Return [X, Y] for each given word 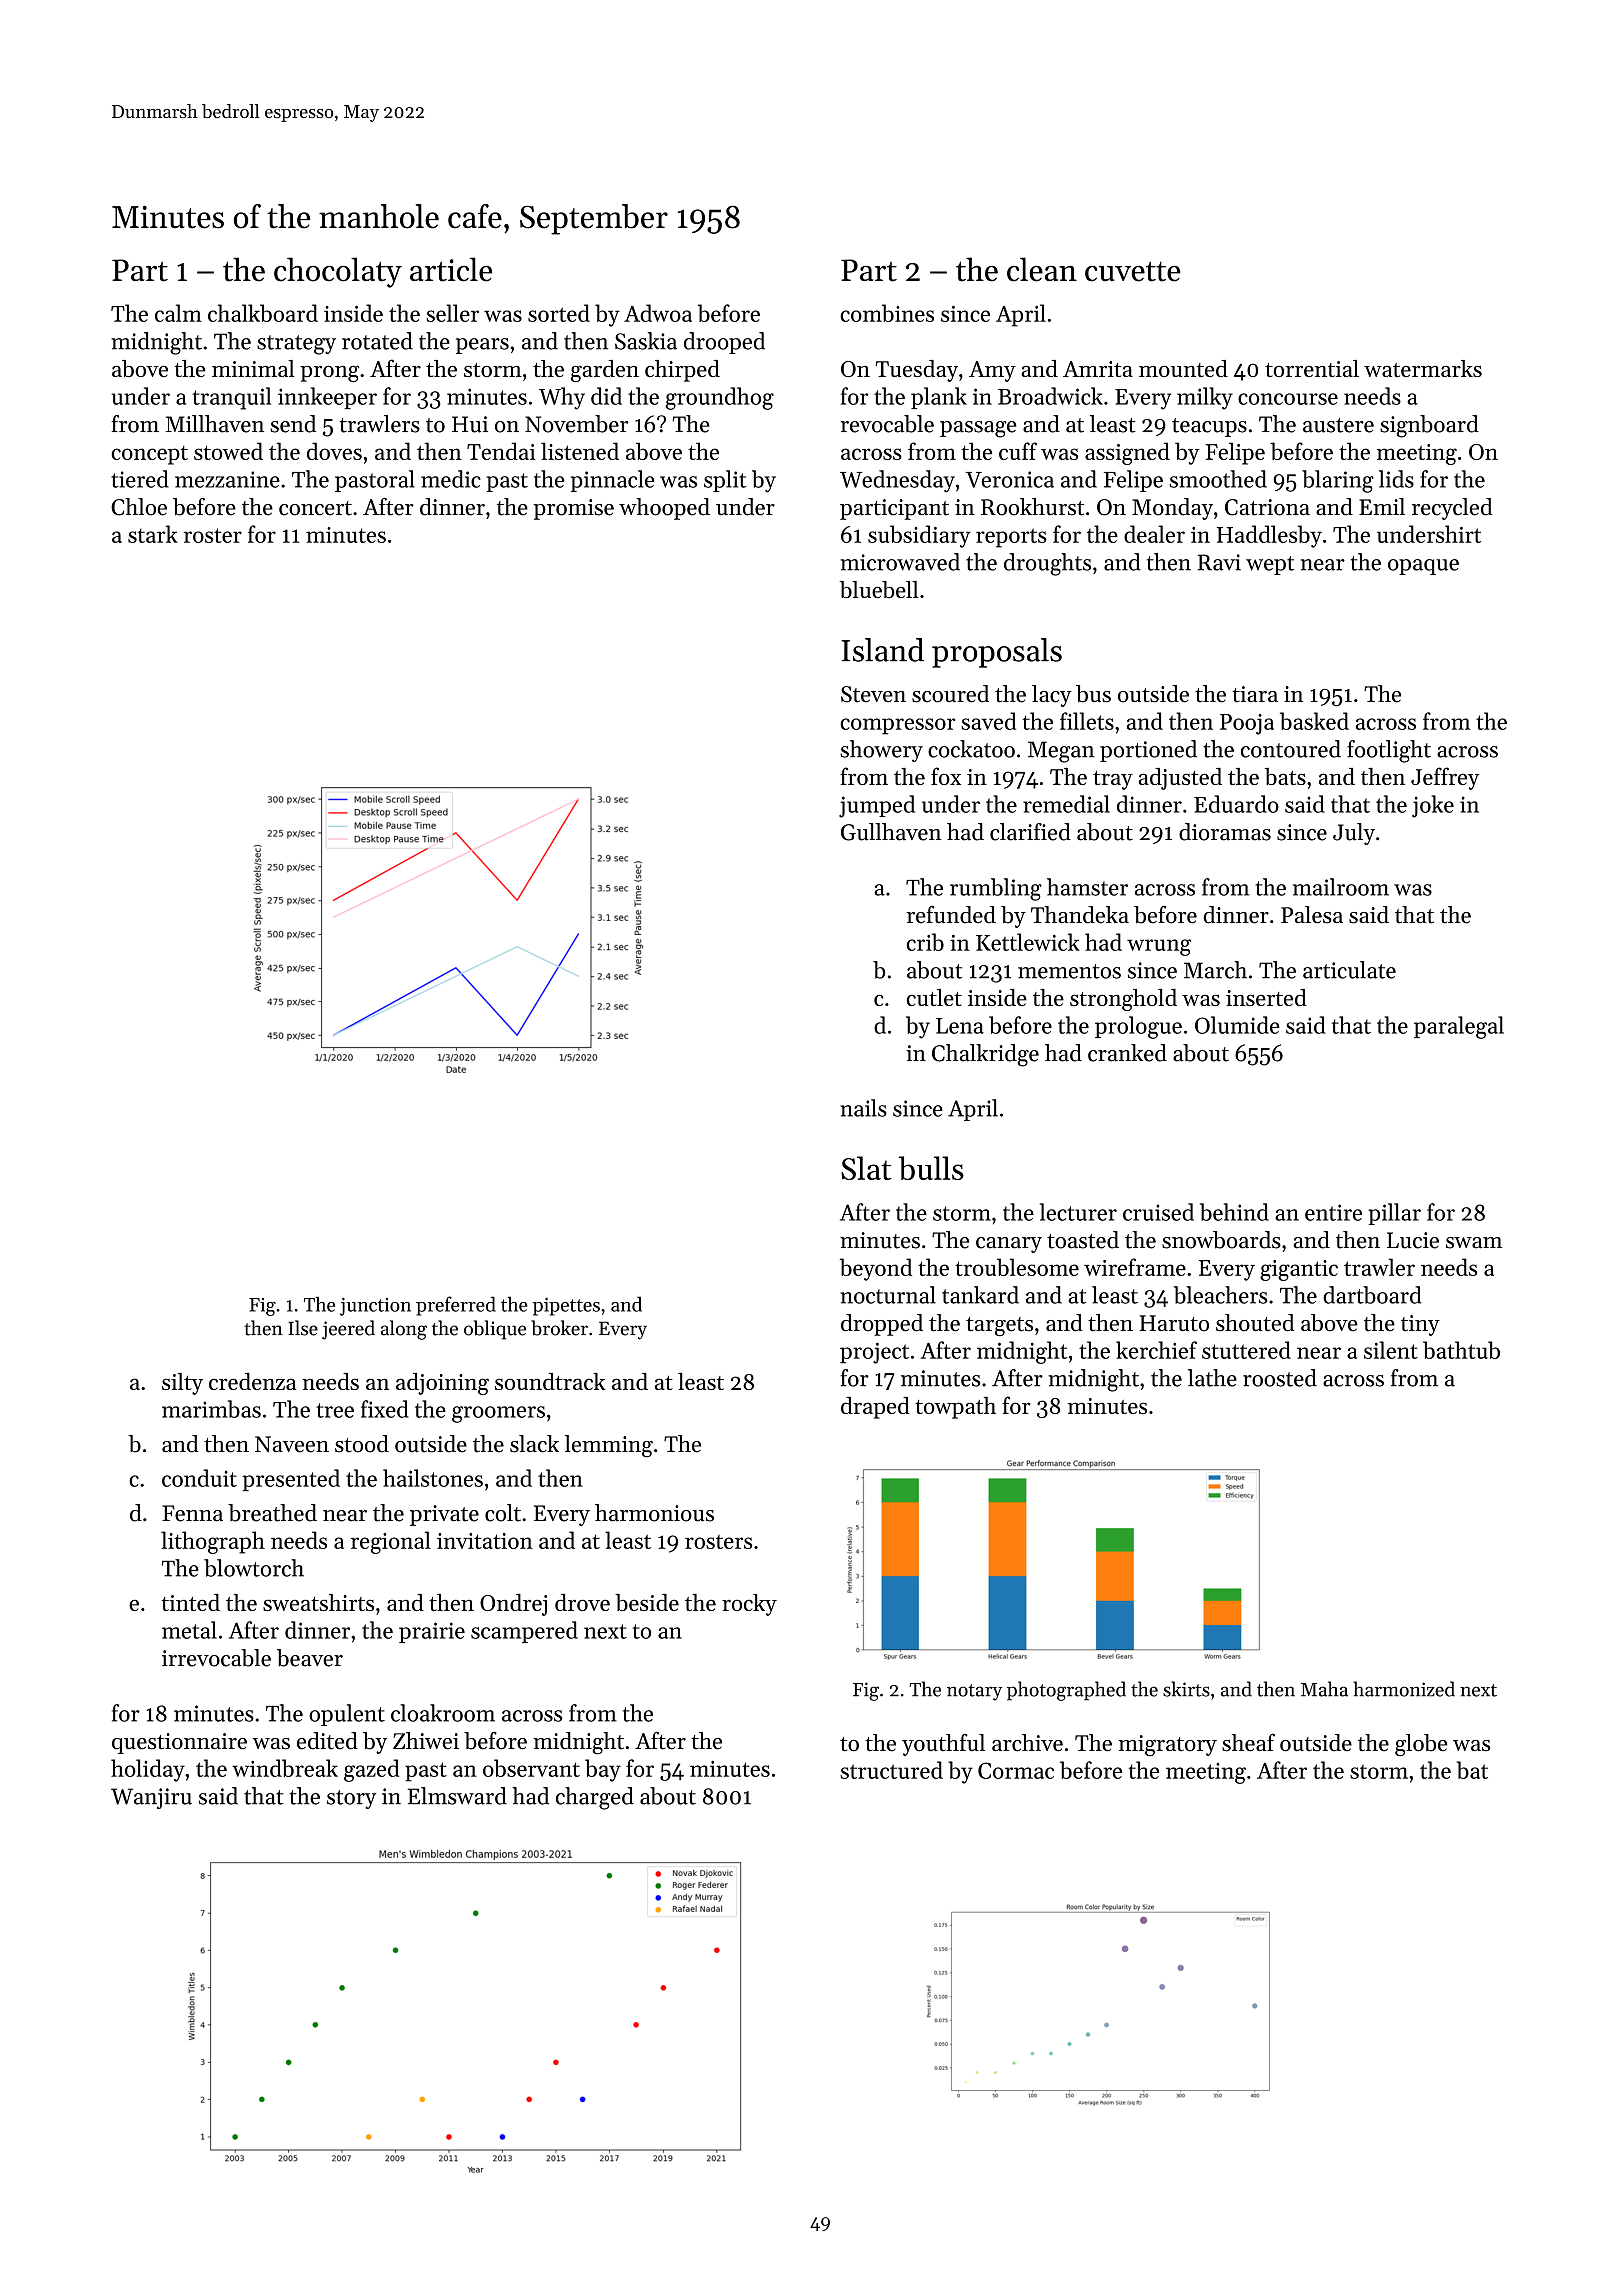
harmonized [1404, 1689]
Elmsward [457, 1796]
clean [1042, 269]
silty [182, 1384]
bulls [931, 1168]
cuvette [1133, 271]
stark [153, 534]
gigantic [1299, 1270]
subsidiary [919, 536]
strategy [296, 345]
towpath [955, 1408]
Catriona [1267, 507]
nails [864, 1108]
